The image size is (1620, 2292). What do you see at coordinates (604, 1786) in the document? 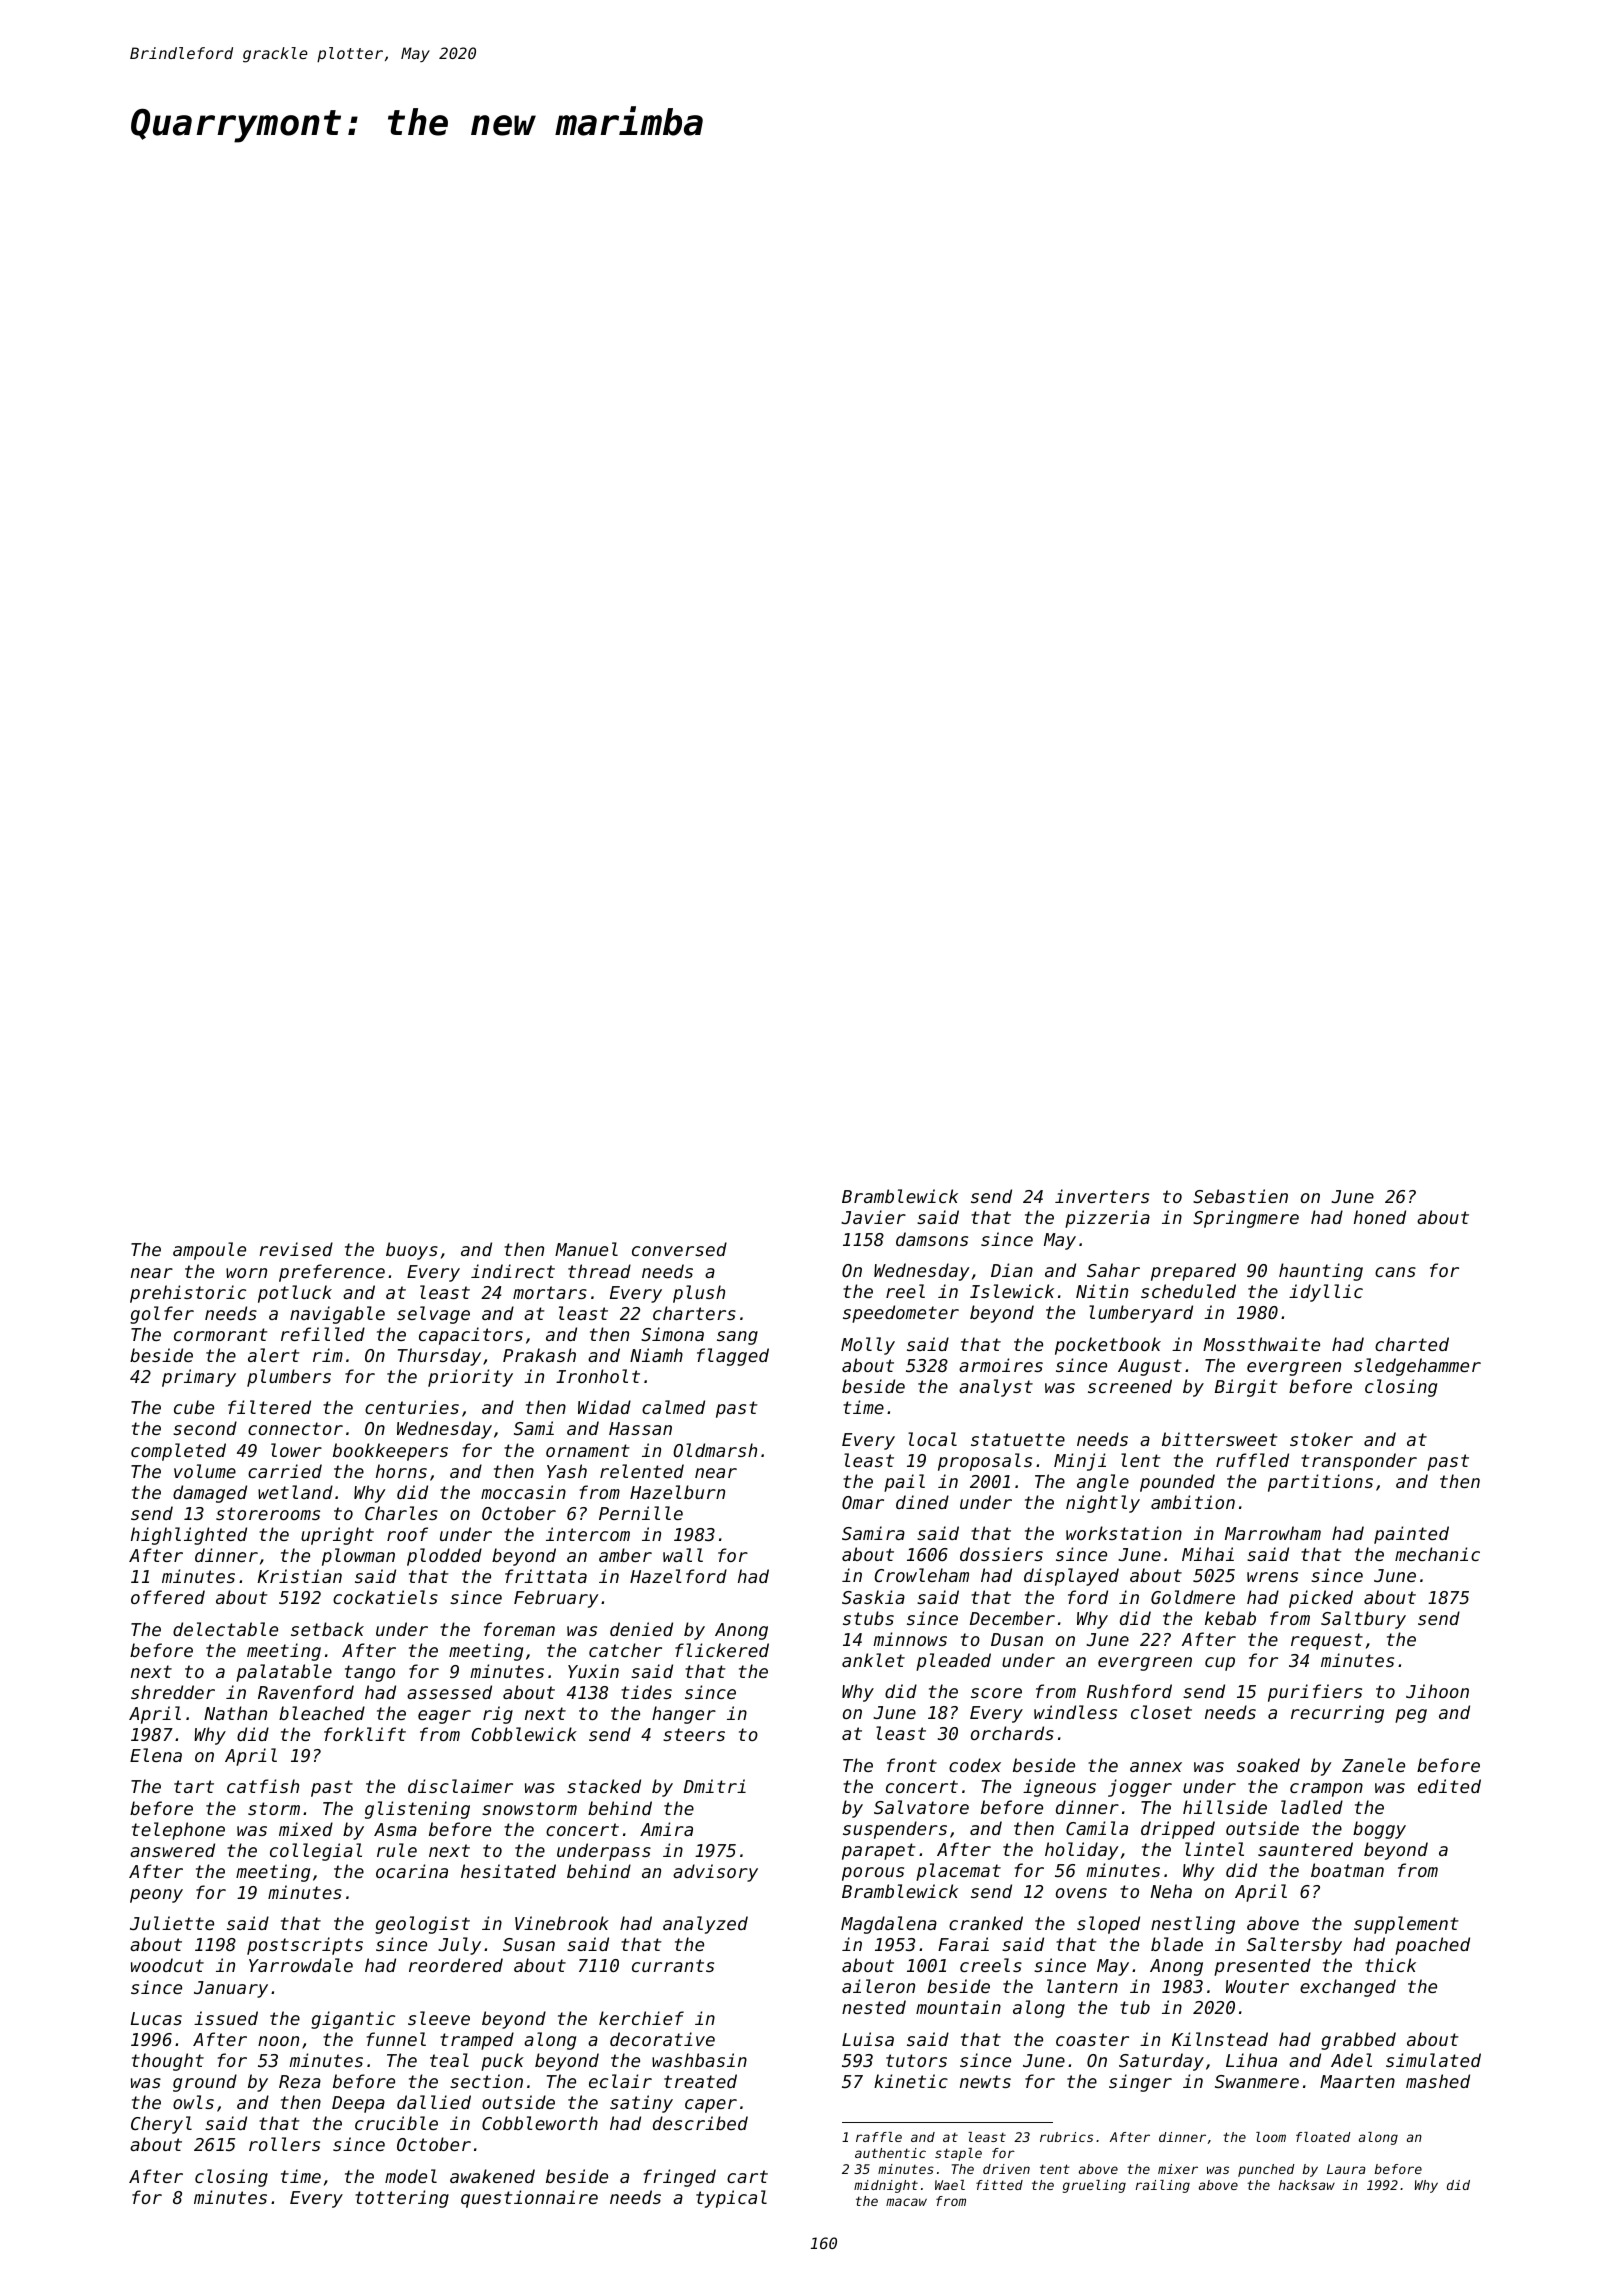
I see `stacked` at bounding box center [604, 1786].
